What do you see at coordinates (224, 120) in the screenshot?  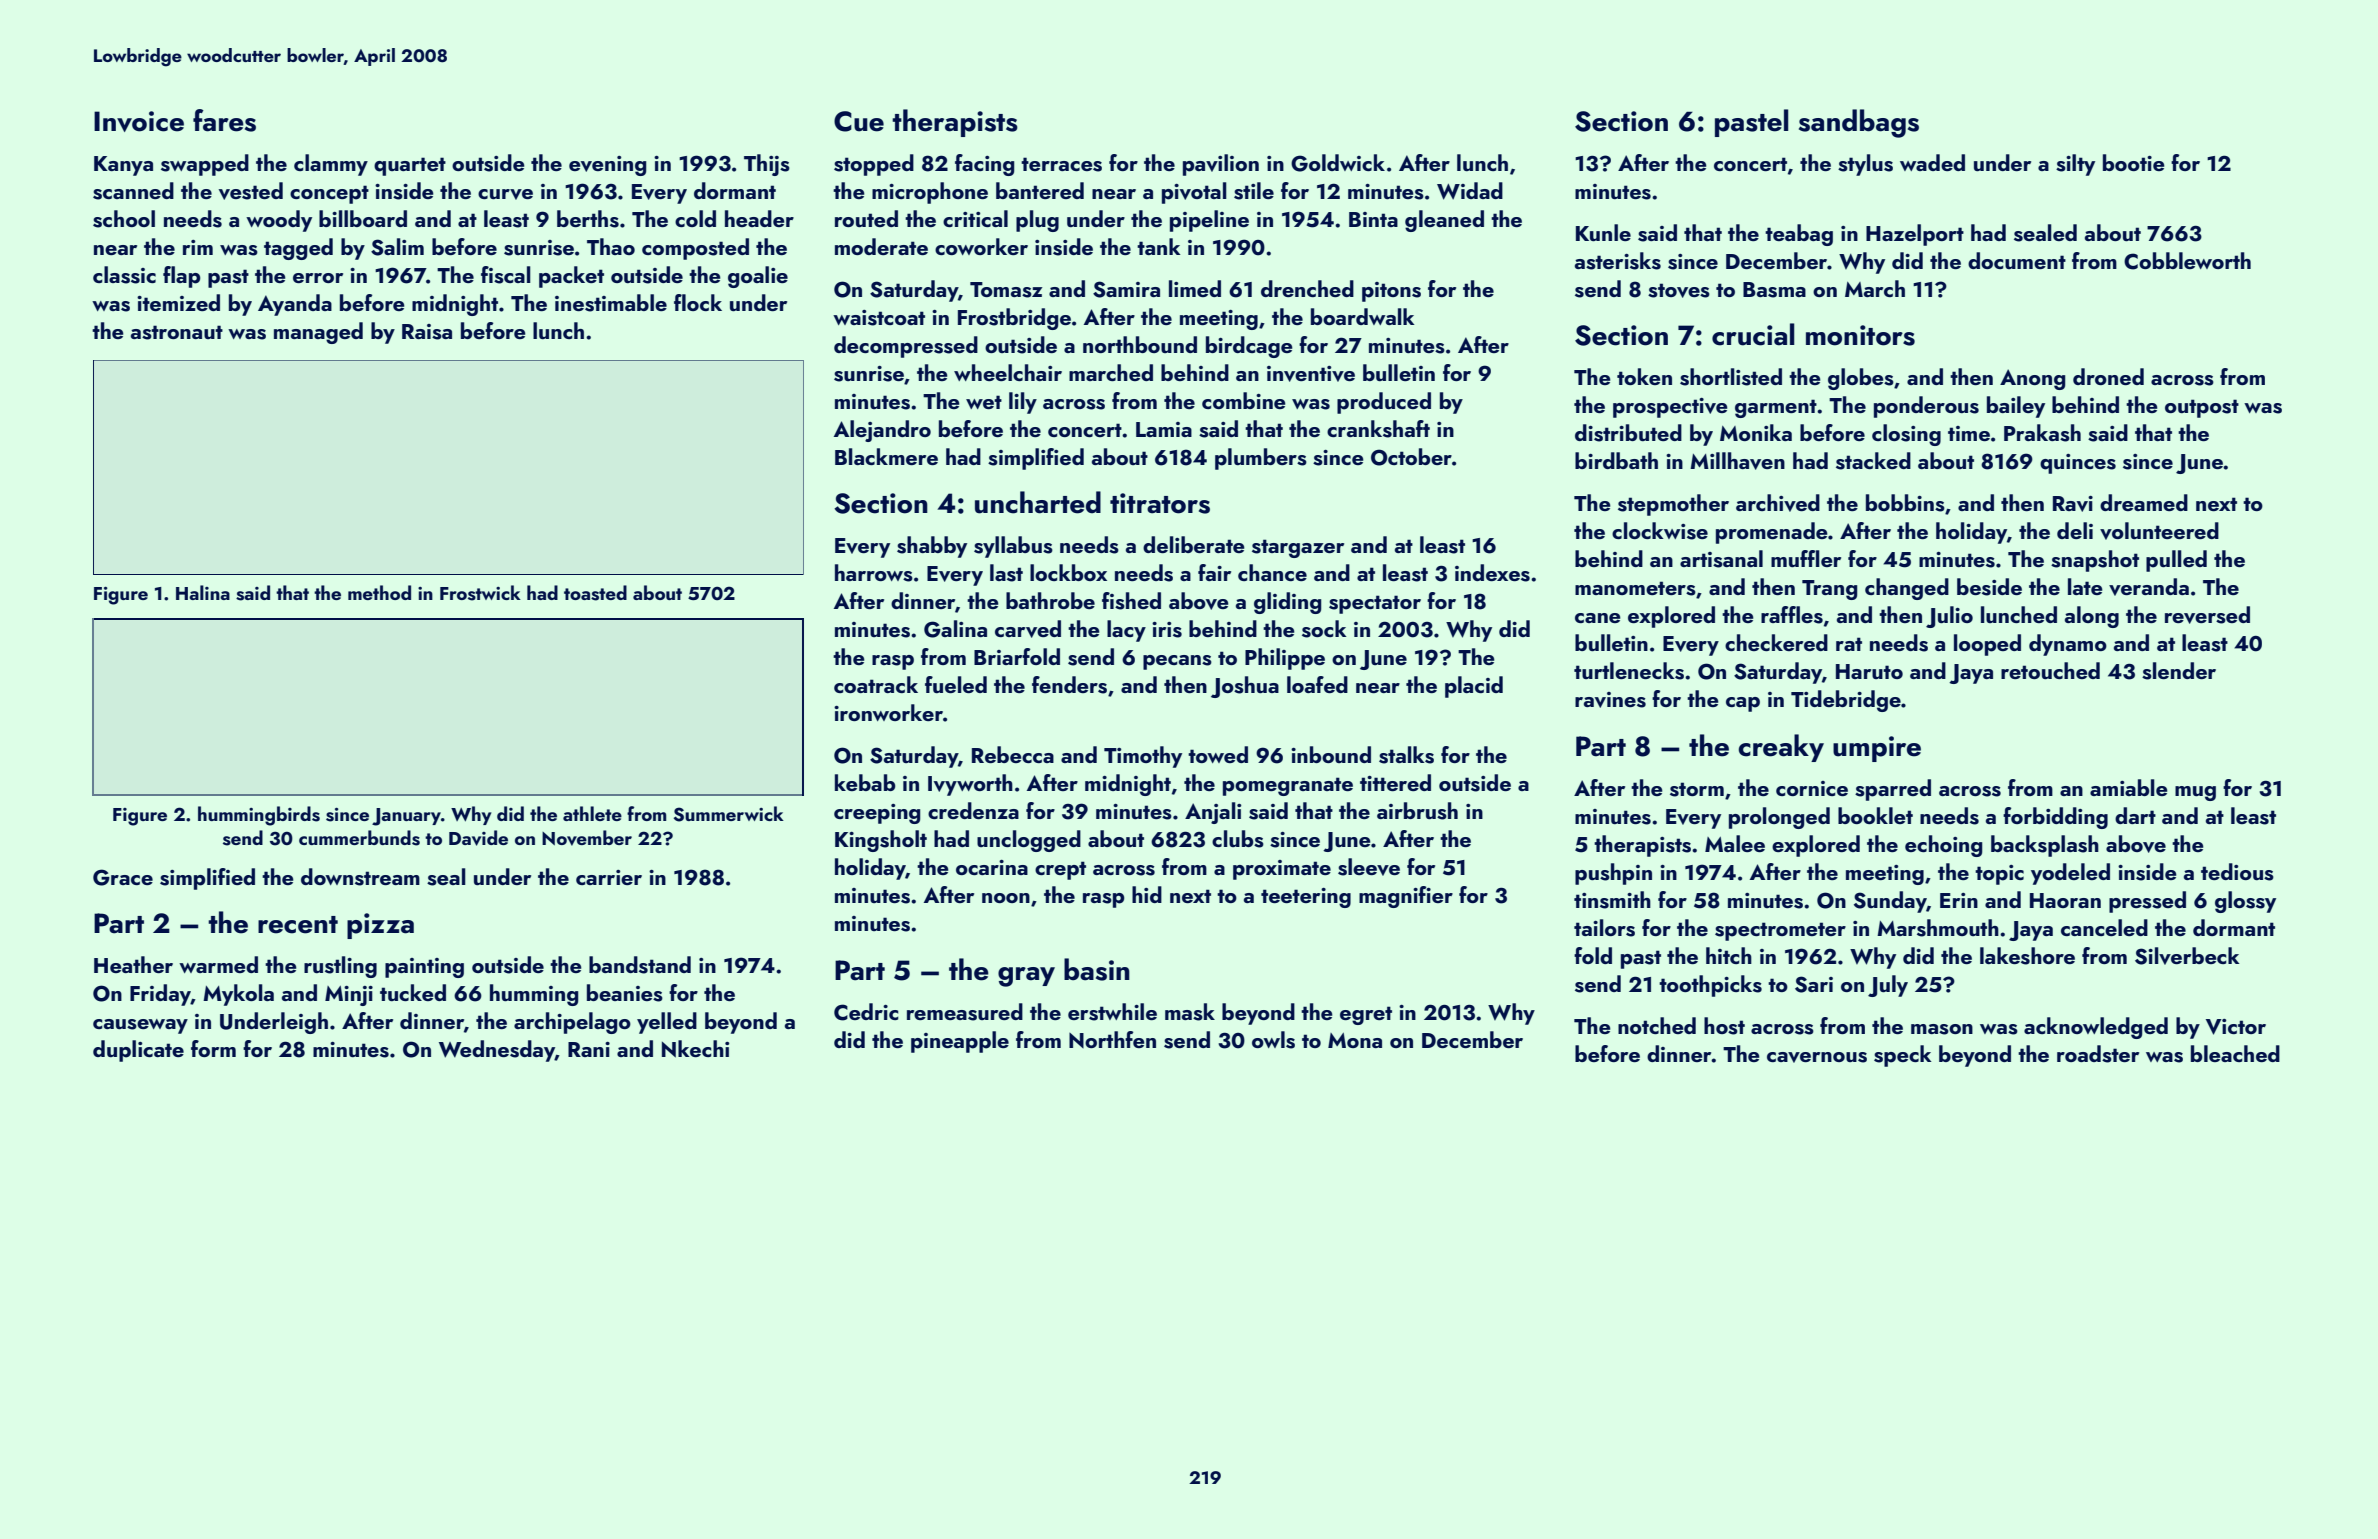 I see `fares` at bounding box center [224, 120].
